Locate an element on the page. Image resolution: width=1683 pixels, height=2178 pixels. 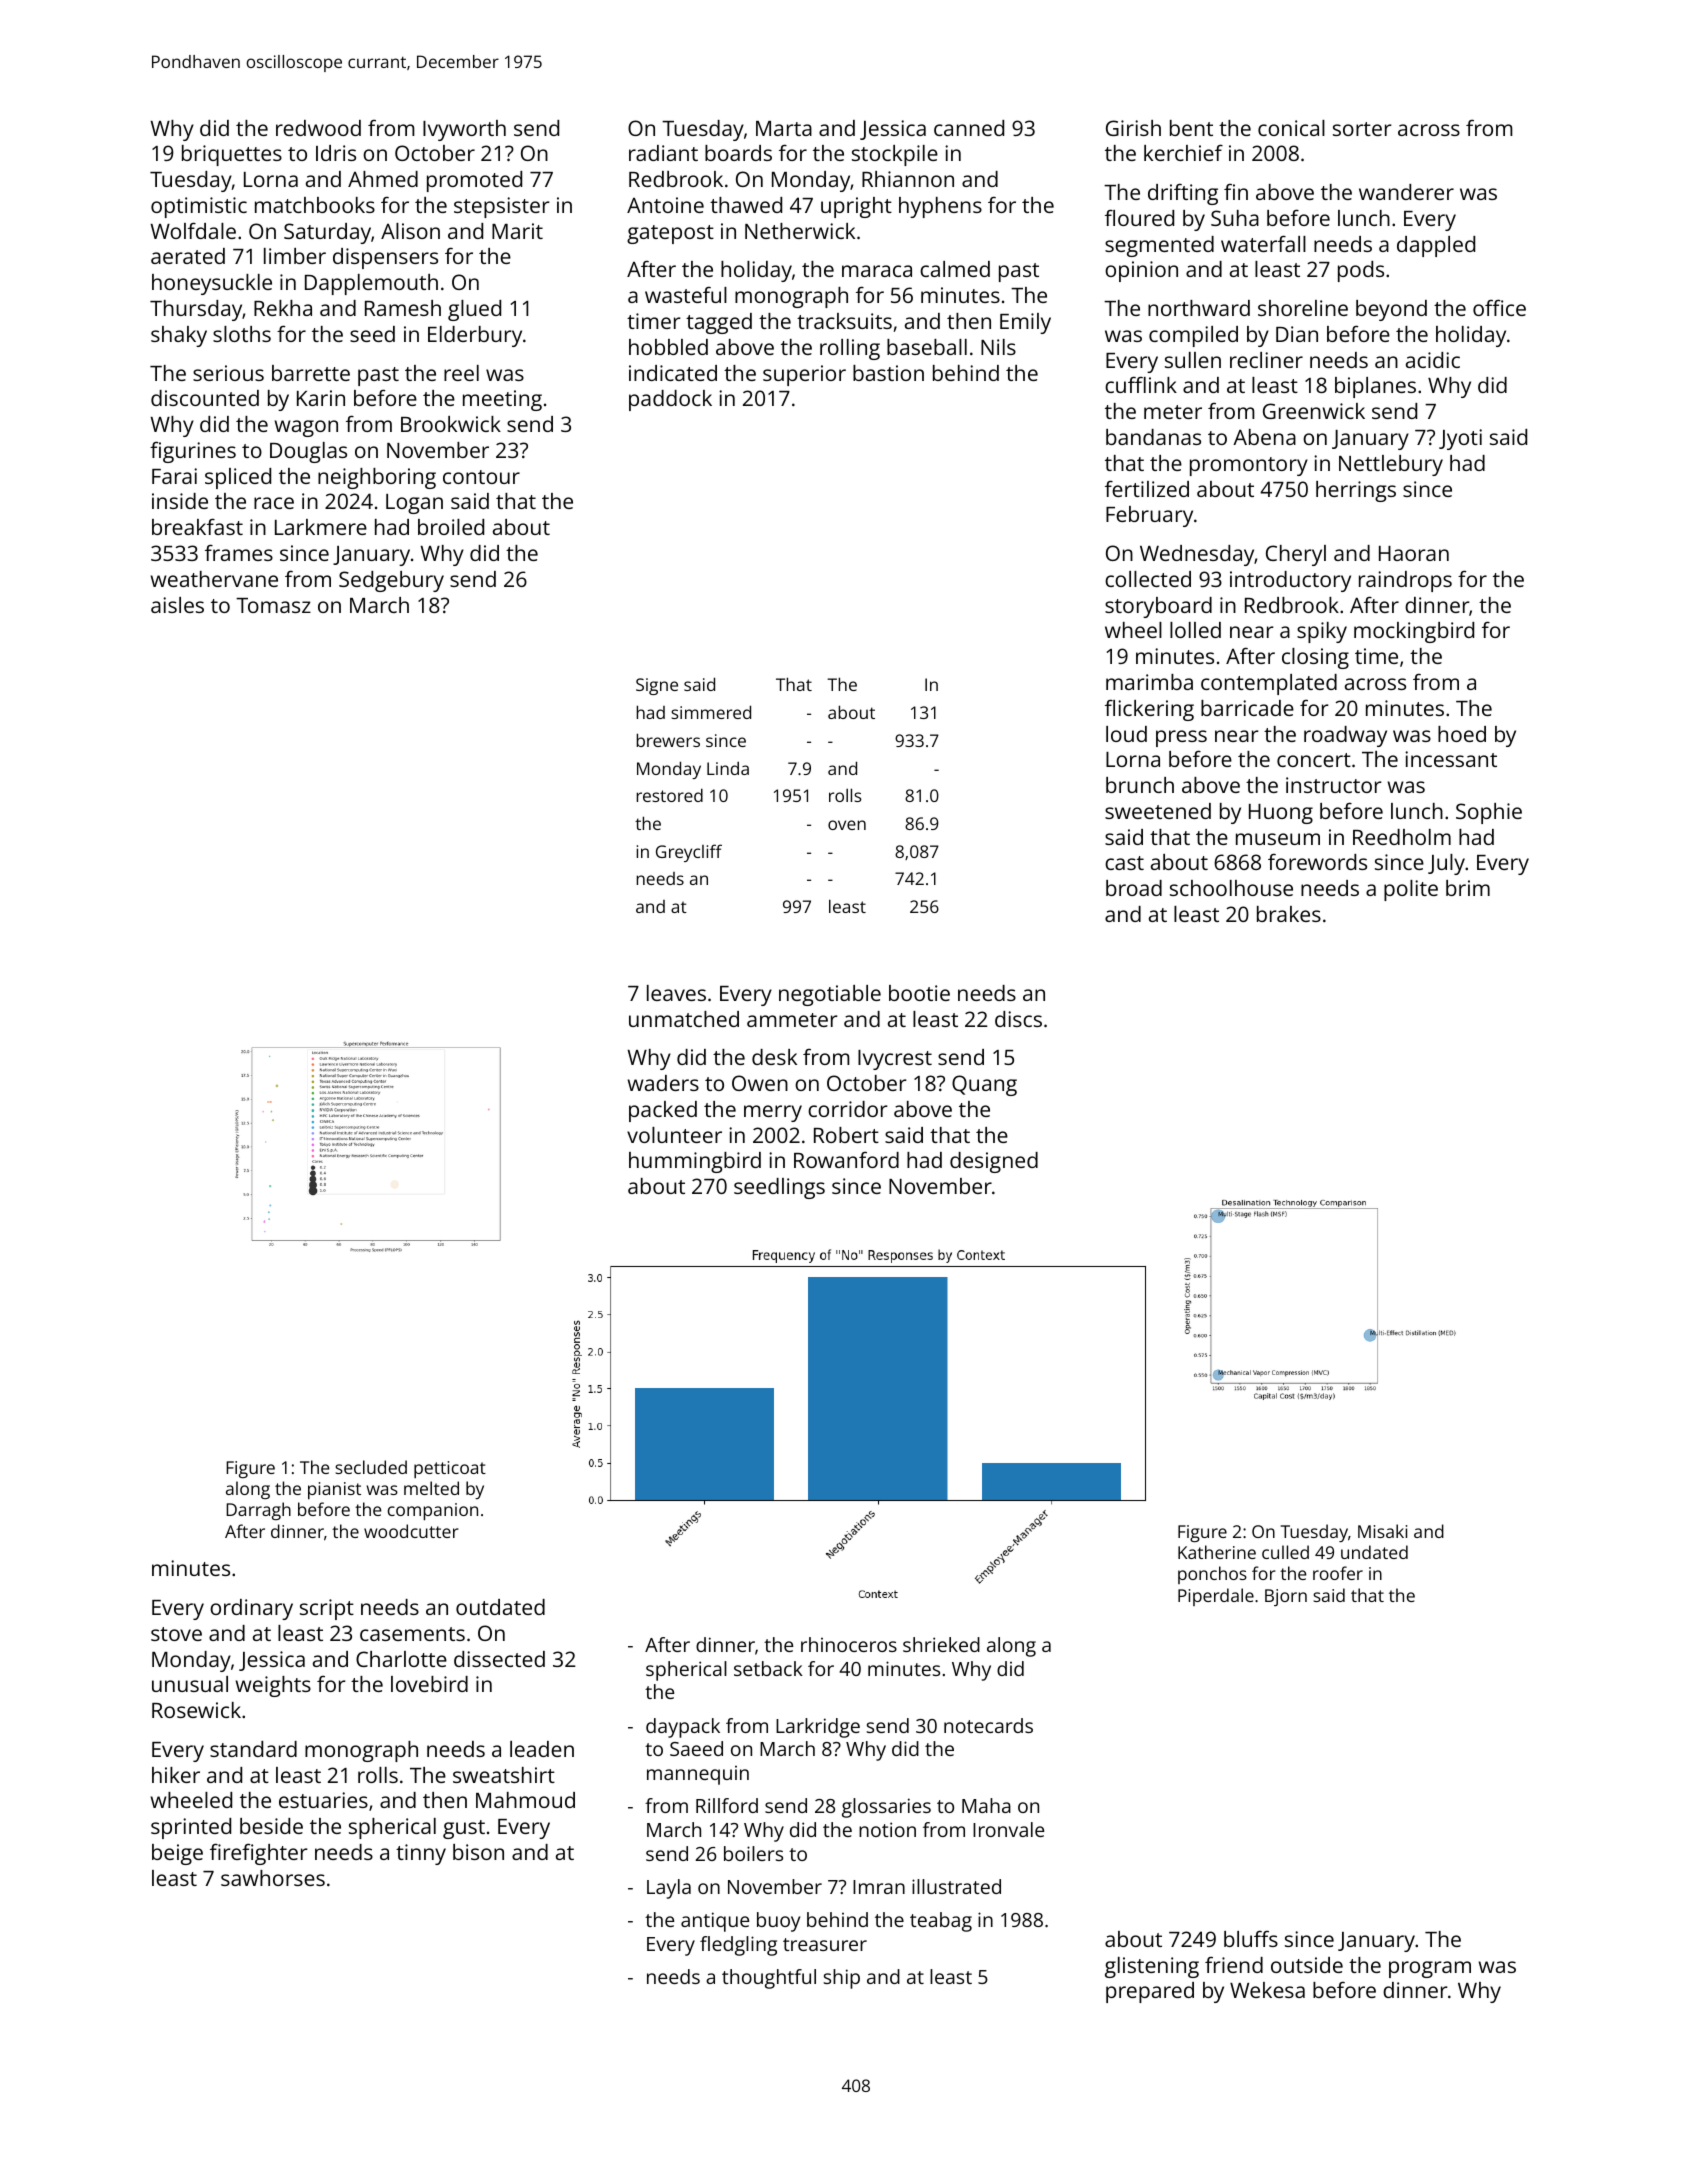
canned is located at coordinates (969, 128).
